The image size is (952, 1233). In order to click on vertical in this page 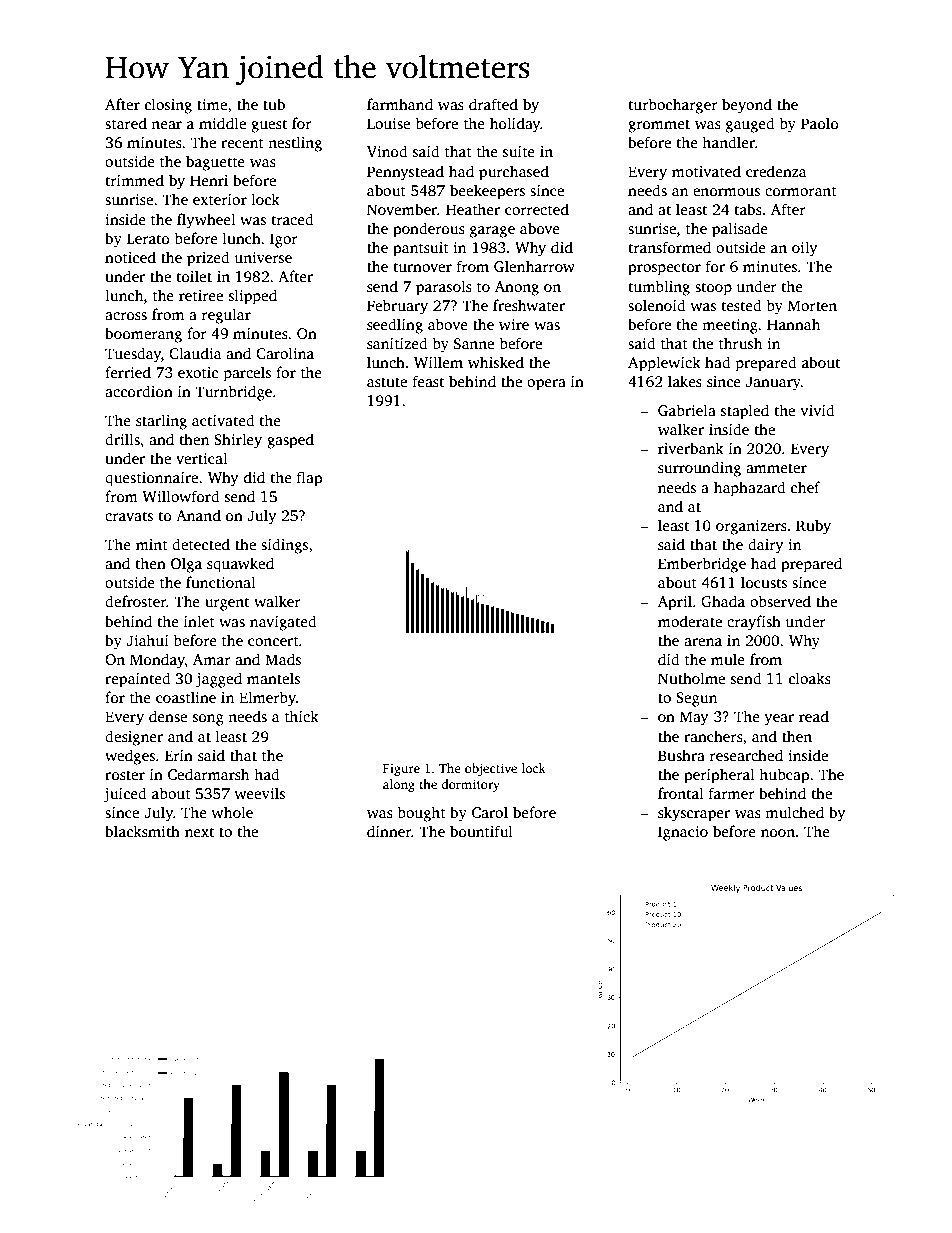, I will do `click(201, 458)`.
